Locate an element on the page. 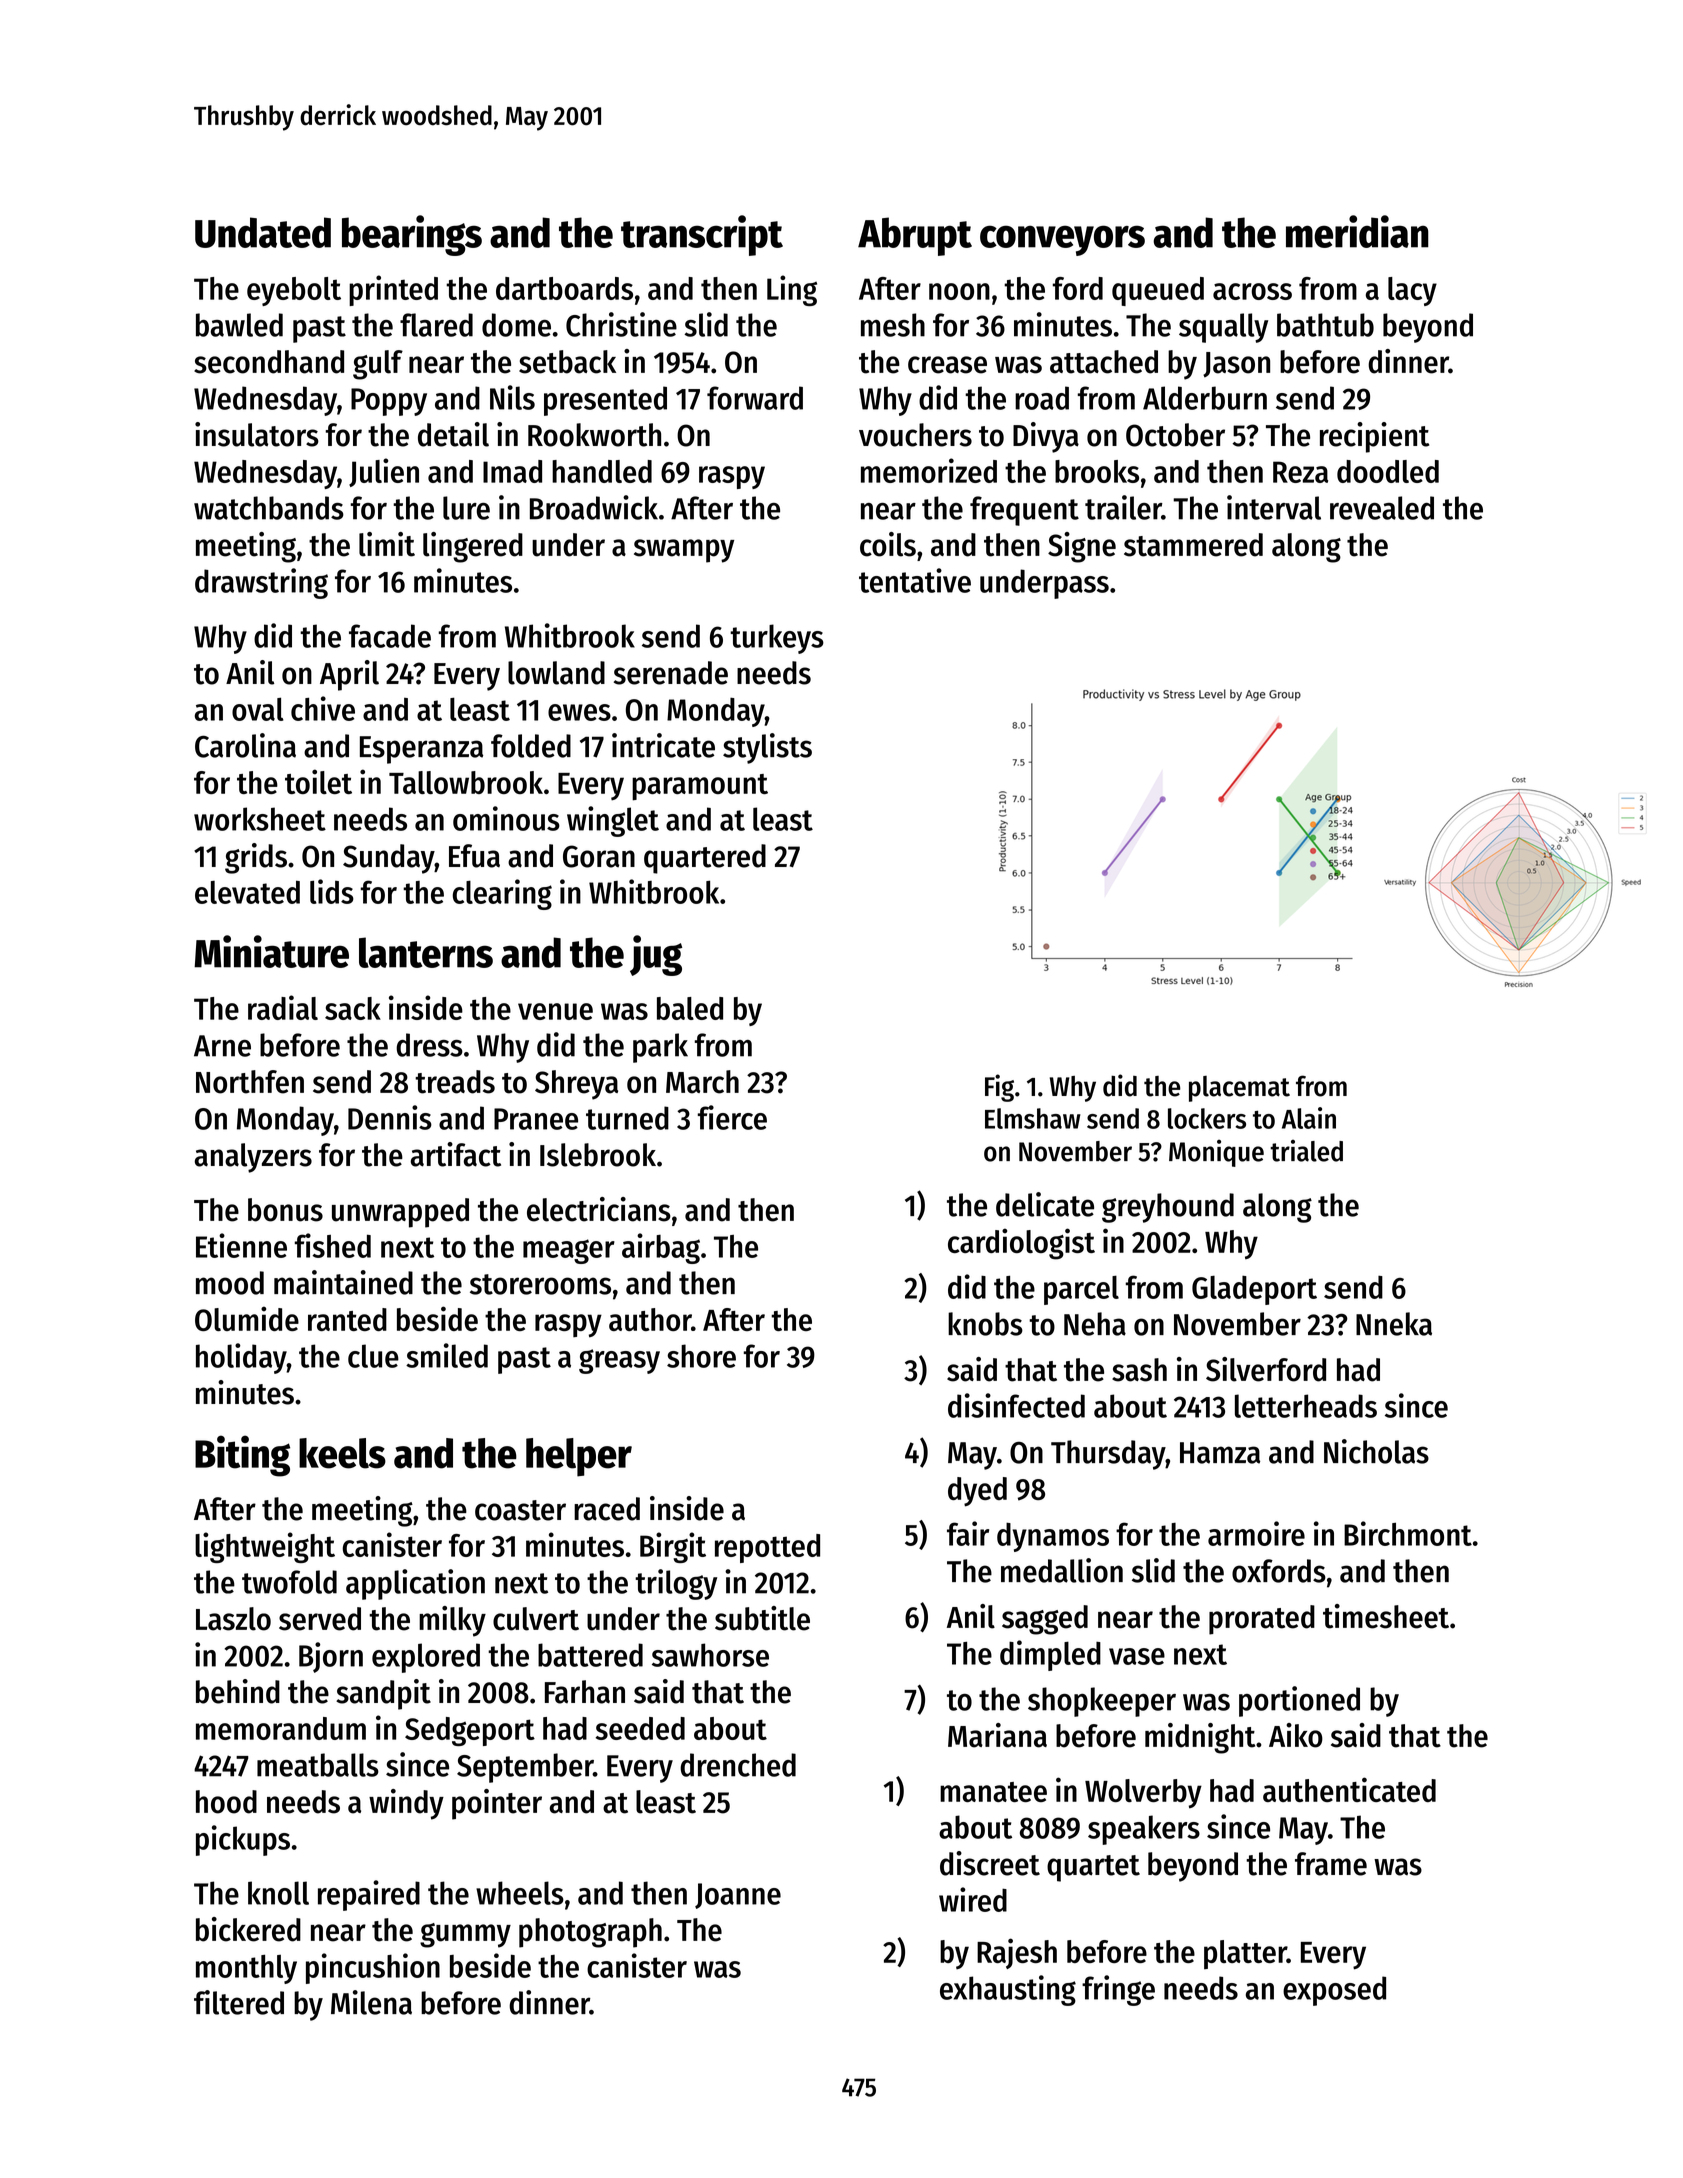  Biting is located at coordinates (242, 1456).
